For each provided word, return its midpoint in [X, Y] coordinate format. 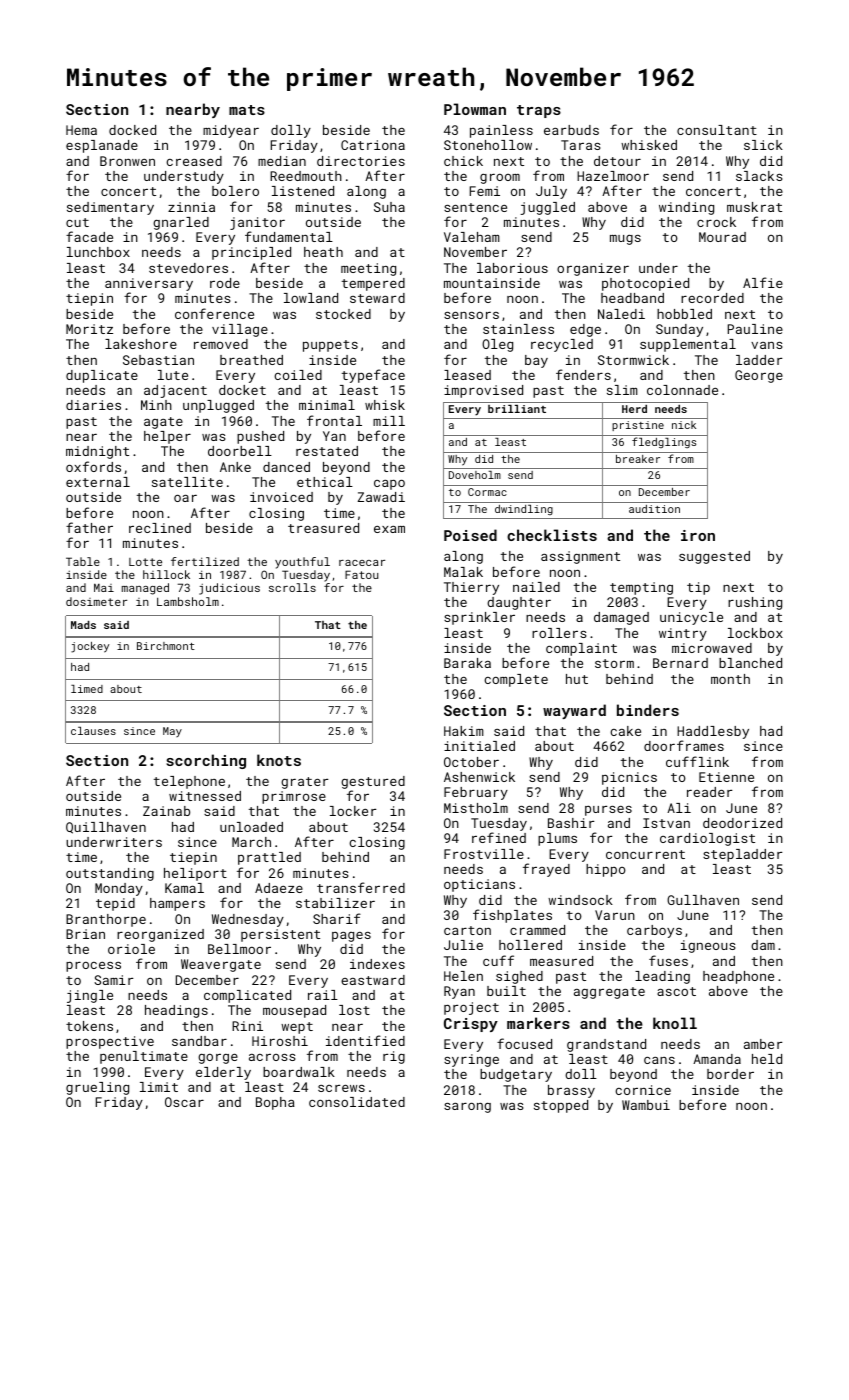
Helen [463, 976]
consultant [717, 130]
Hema [81, 130]
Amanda [717, 1059]
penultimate [144, 1057]
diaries [93, 405]
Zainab [166, 811]
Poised [470, 535]
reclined [160, 528]
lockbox [755, 633]
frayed [546, 870]
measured [561, 961]
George [759, 376]
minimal [327, 405]
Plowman [475, 109]
